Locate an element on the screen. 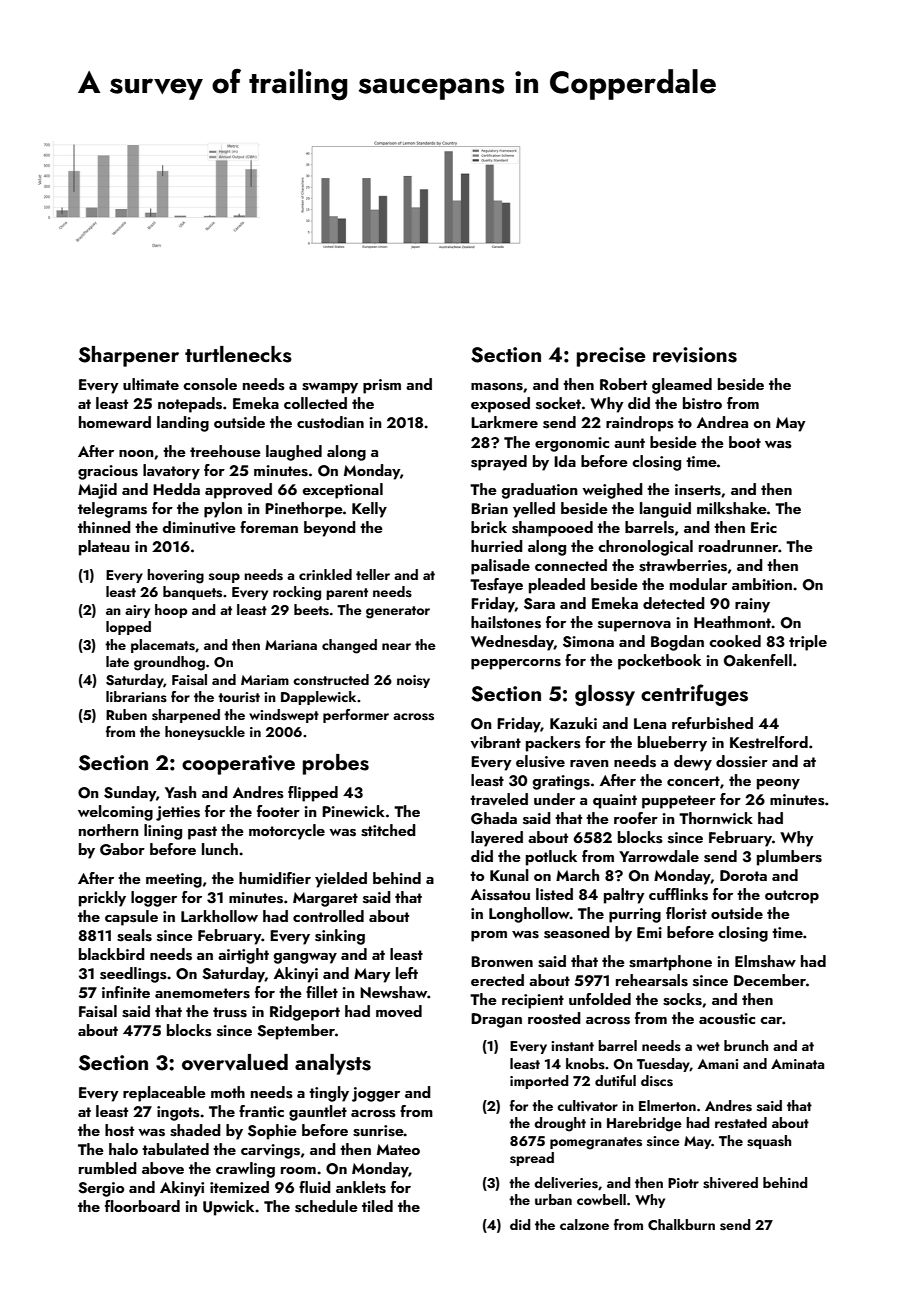 The height and width of the screenshot is (1316, 908). ambition is located at coordinates (762, 584).
